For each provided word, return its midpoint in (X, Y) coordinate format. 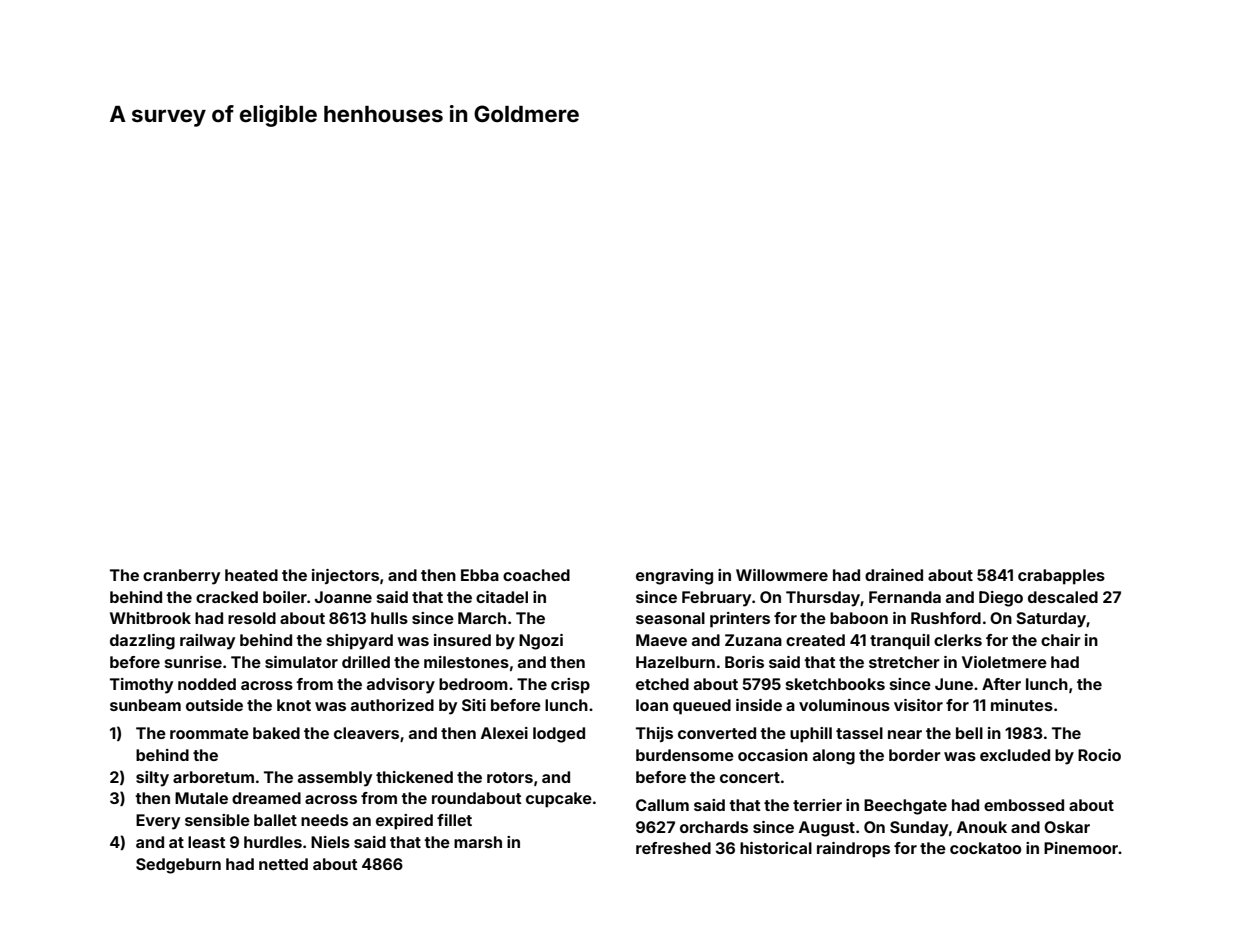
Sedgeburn (178, 866)
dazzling (142, 642)
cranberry (181, 577)
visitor (918, 705)
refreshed (673, 848)
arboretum (213, 777)
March (482, 618)
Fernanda (905, 597)
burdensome (685, 755)
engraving (674, 577)
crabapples (1061, 577)
